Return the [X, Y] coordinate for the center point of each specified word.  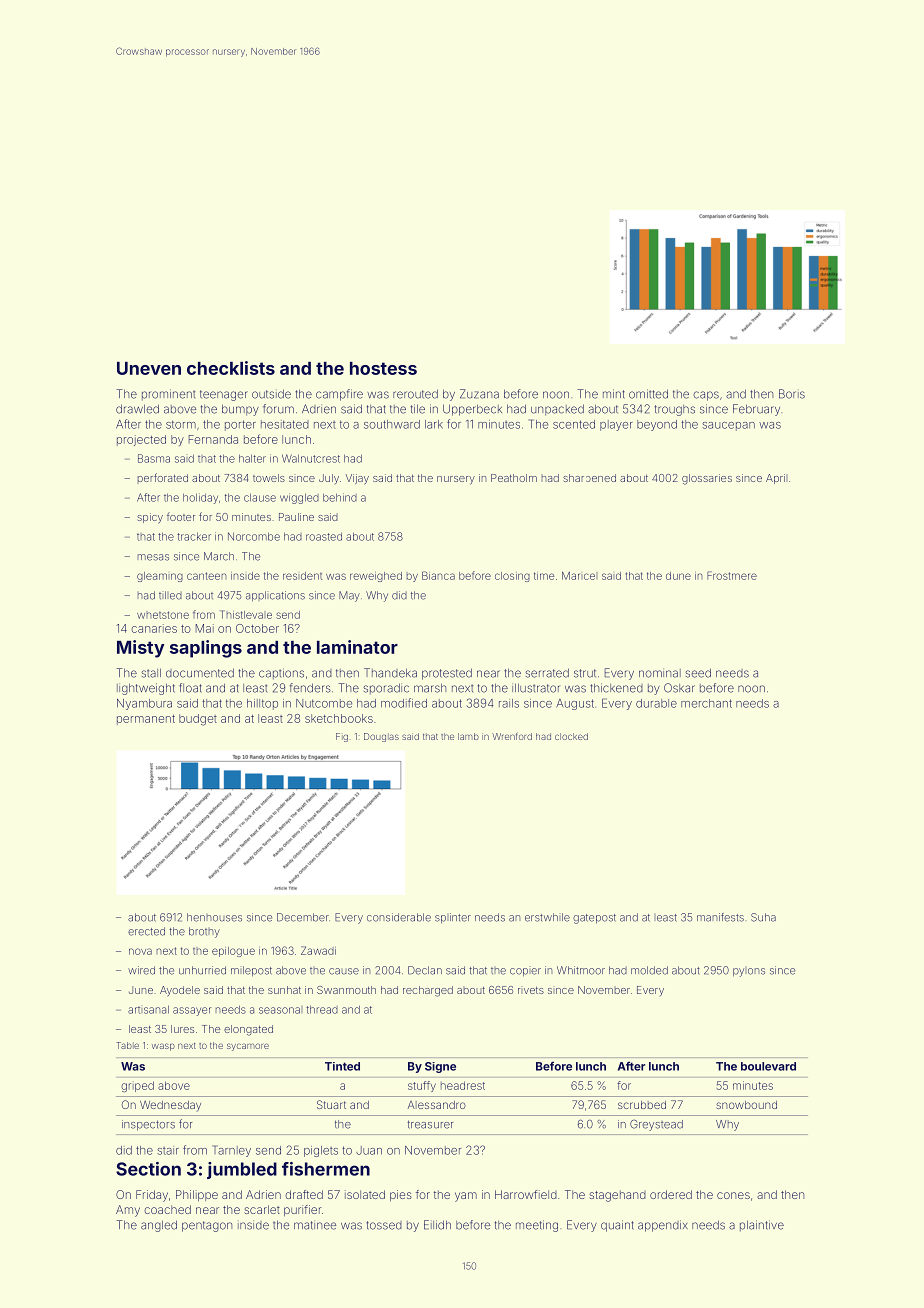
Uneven [149, 368]
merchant [706, 703]
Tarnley [231, 1151]
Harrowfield [526, 1194]
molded [649, 970]
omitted [648, 394]
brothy [204, 932]
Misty [140, 649]
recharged [428, 991]
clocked [571, 736]
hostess [383, 368]
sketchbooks [339, 718]
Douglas [381, 737]
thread [322, 1009]
